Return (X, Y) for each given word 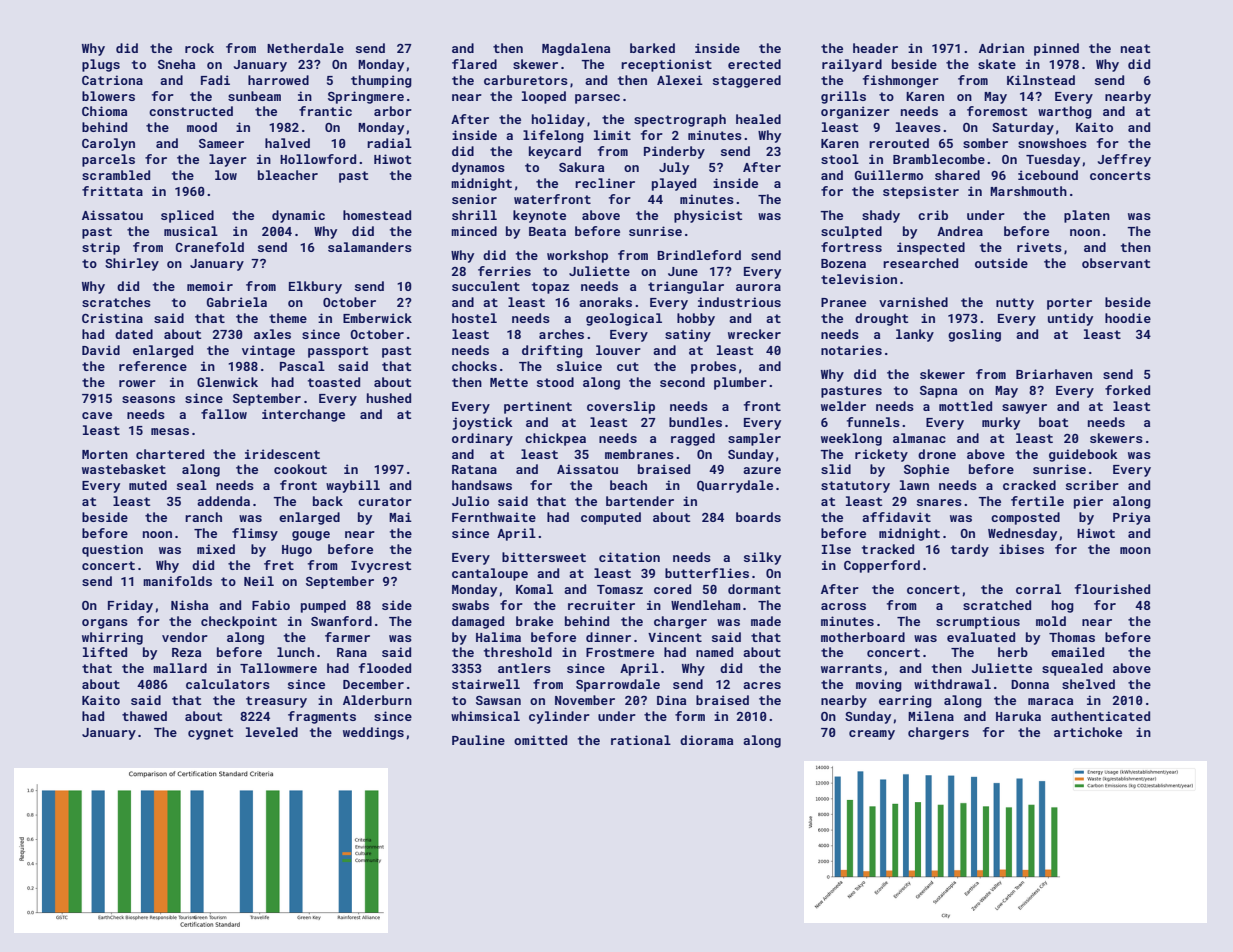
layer (228, 160)
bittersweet (544, 557)
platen (1087, 216)
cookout (300, 469)
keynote (539, 216)
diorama (706, 740)
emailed (1077, 652)
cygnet (210, 734)
